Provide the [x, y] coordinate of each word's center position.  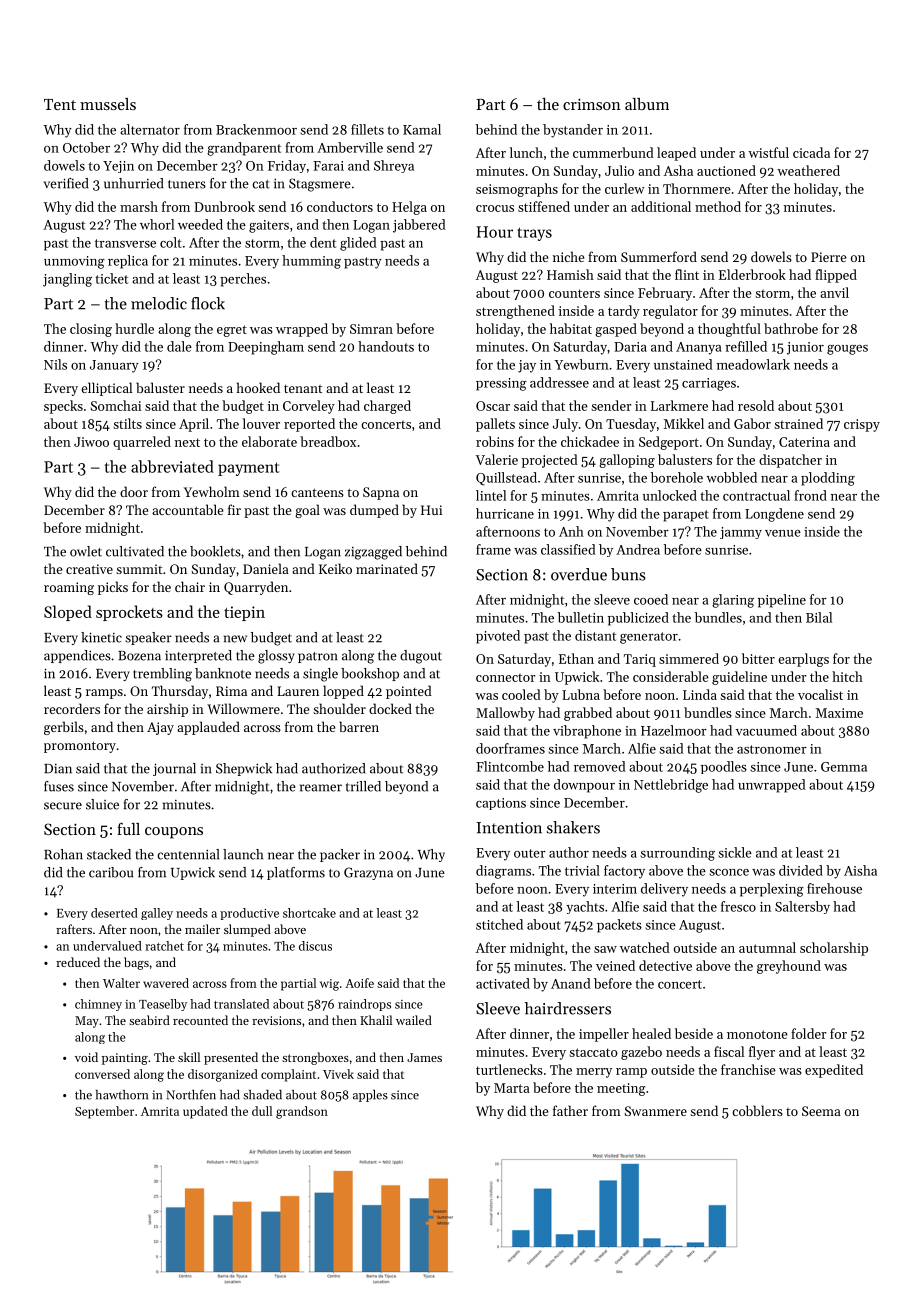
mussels [108, 104]
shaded [262, 1095]
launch [243, 854]
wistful [768, 152]
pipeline [782, 601]
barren [359, 726]
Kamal [422, 129]
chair [190, 586]
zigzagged [373, 553]
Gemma [844, 767]
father [570, 1110]
